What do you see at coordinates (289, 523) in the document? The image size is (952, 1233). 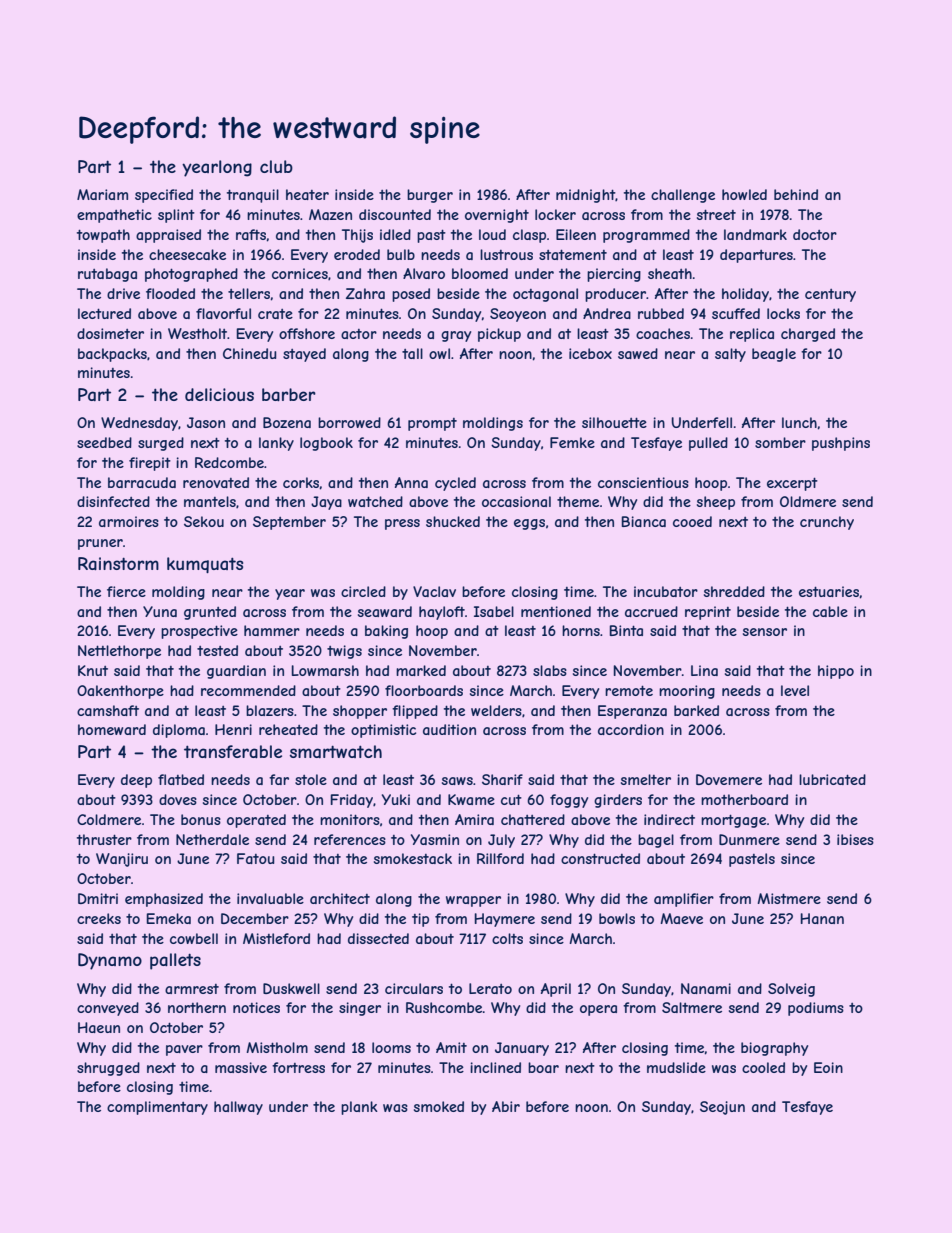 I see `September` at bounding box center [289, 523].
